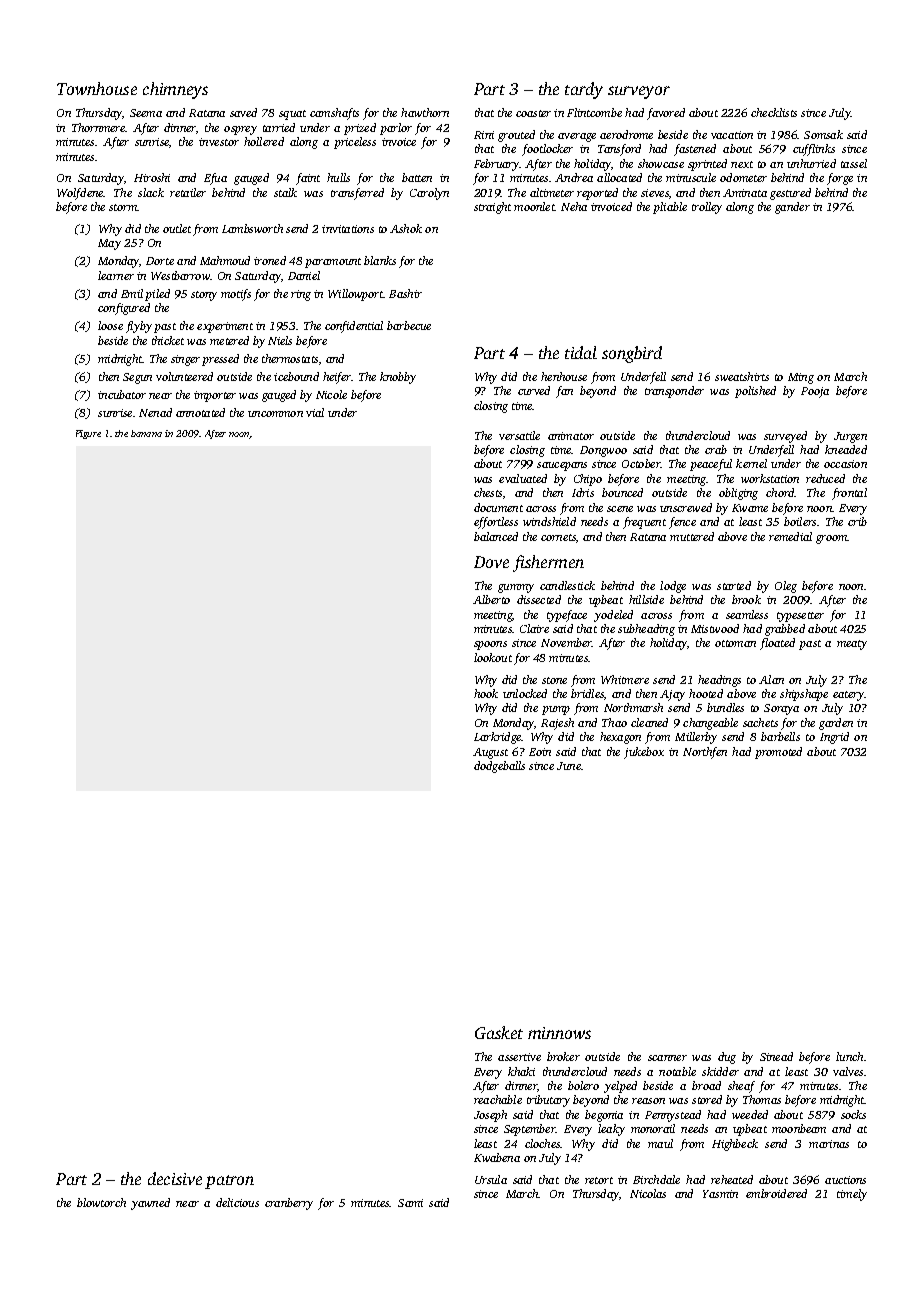  I want to click on blowtorch, so click(101, 1202).
